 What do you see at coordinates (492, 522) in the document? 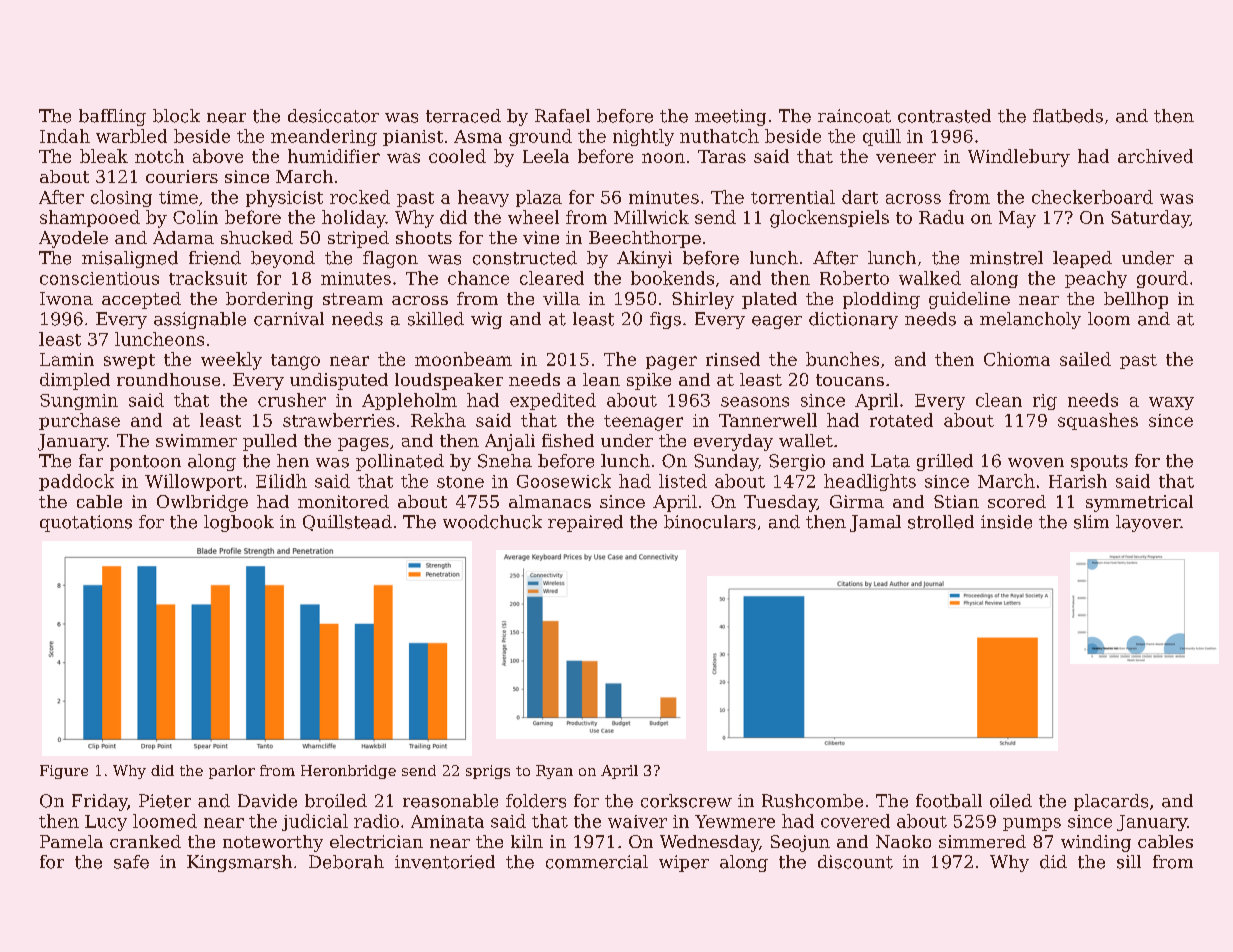
I see `woodchuck` at bounding box center [492, 522].
